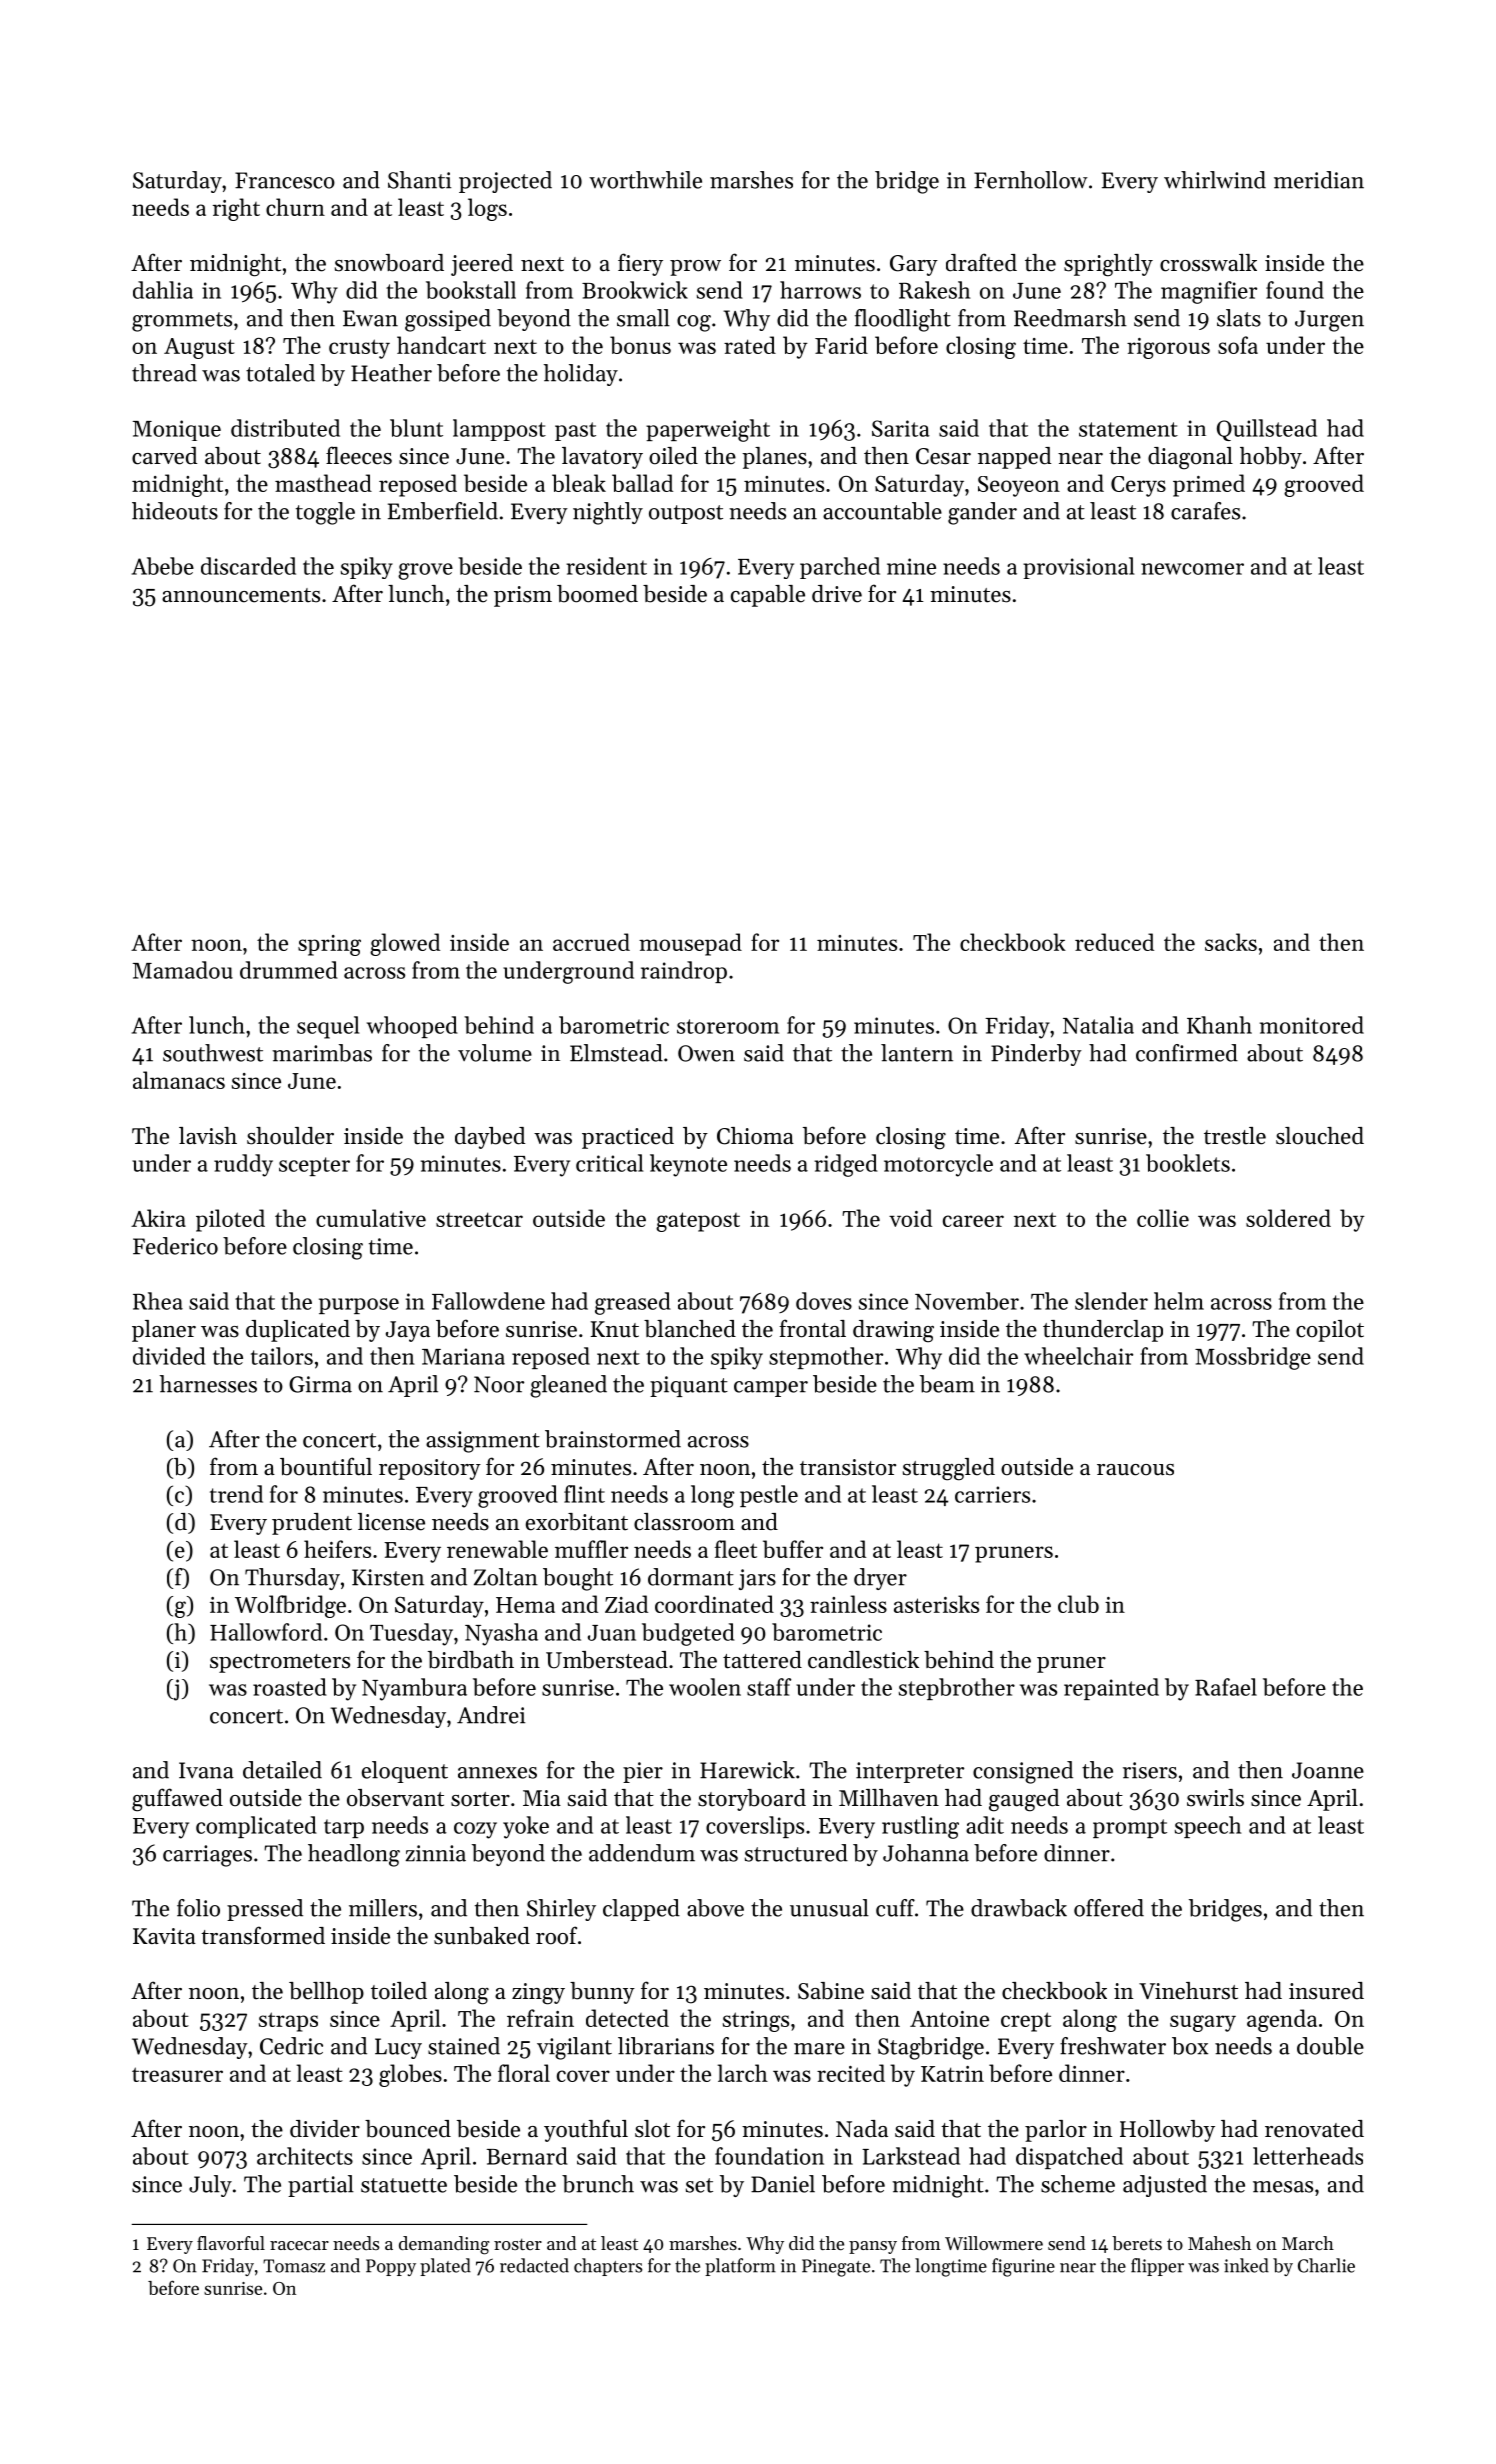 This page has width=1496, height=2464. Describe the element at coordinates (1078, 1356) in the page. I see `wheelchair` at that location.
